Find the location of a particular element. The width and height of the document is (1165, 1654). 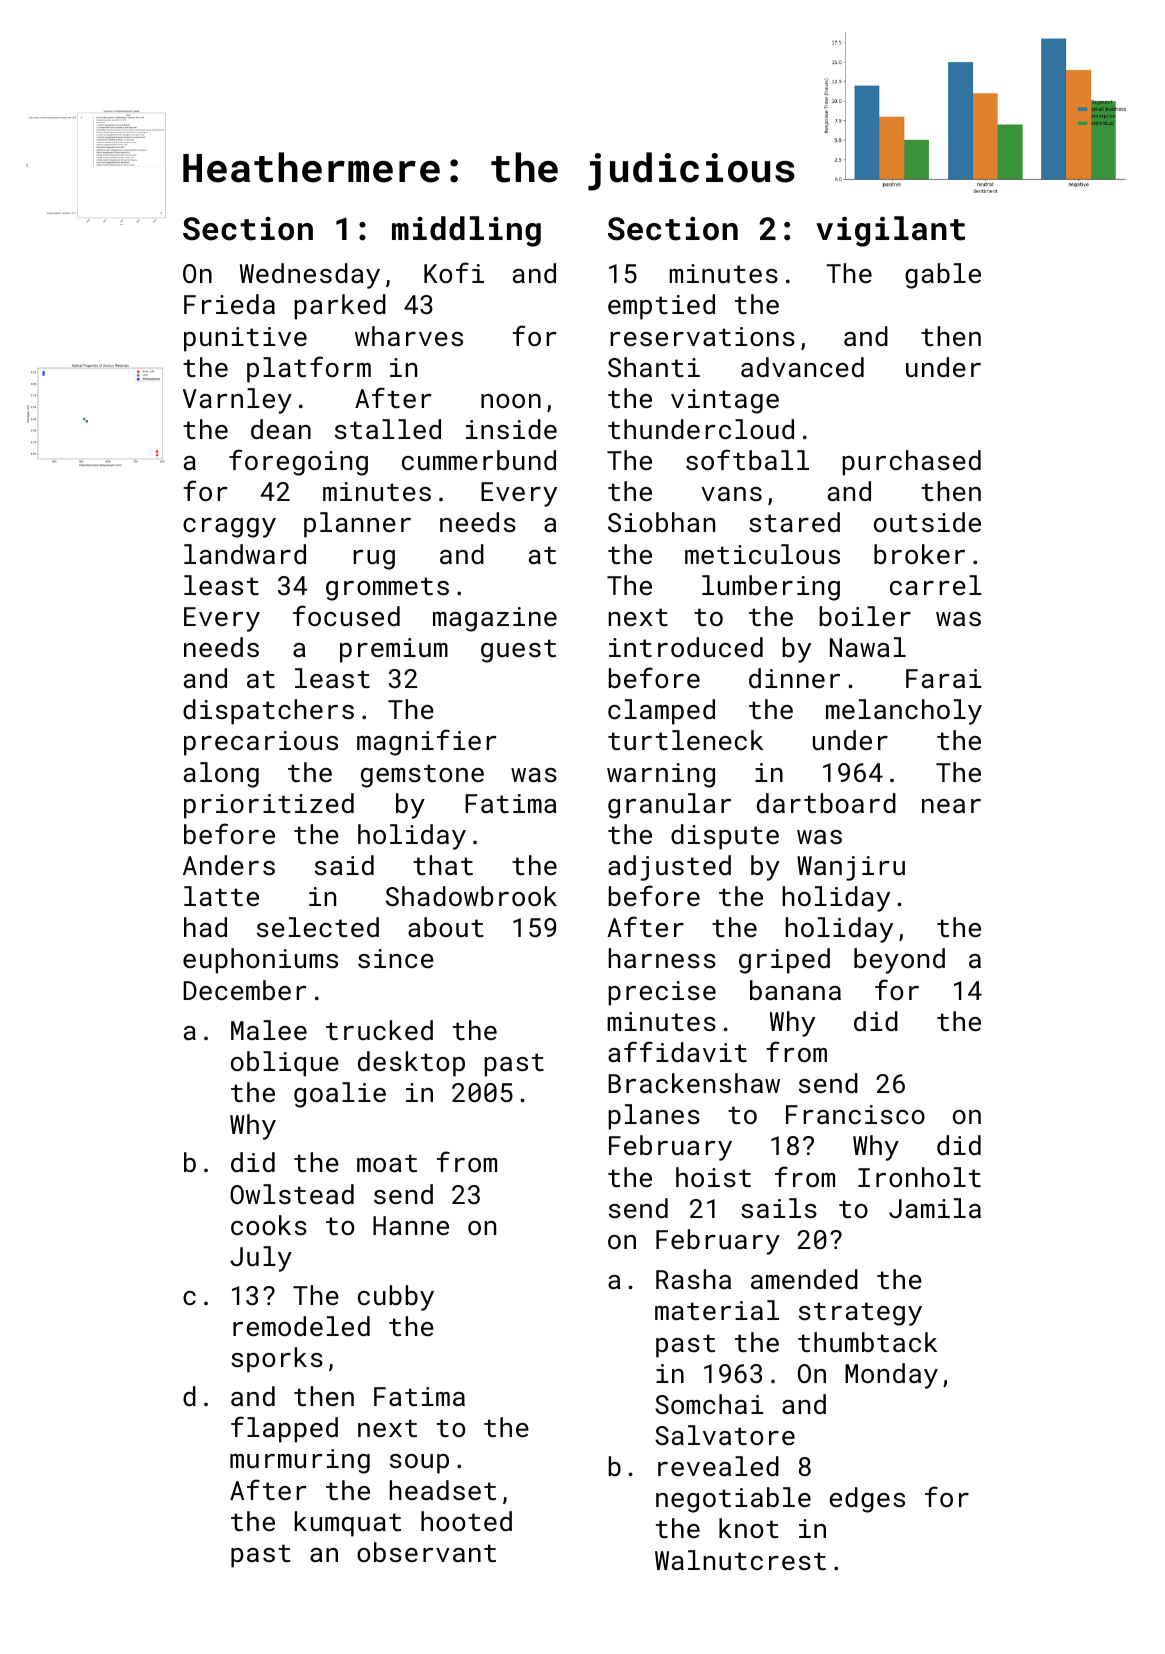

desktop is located at coordinates (411, 1064).
